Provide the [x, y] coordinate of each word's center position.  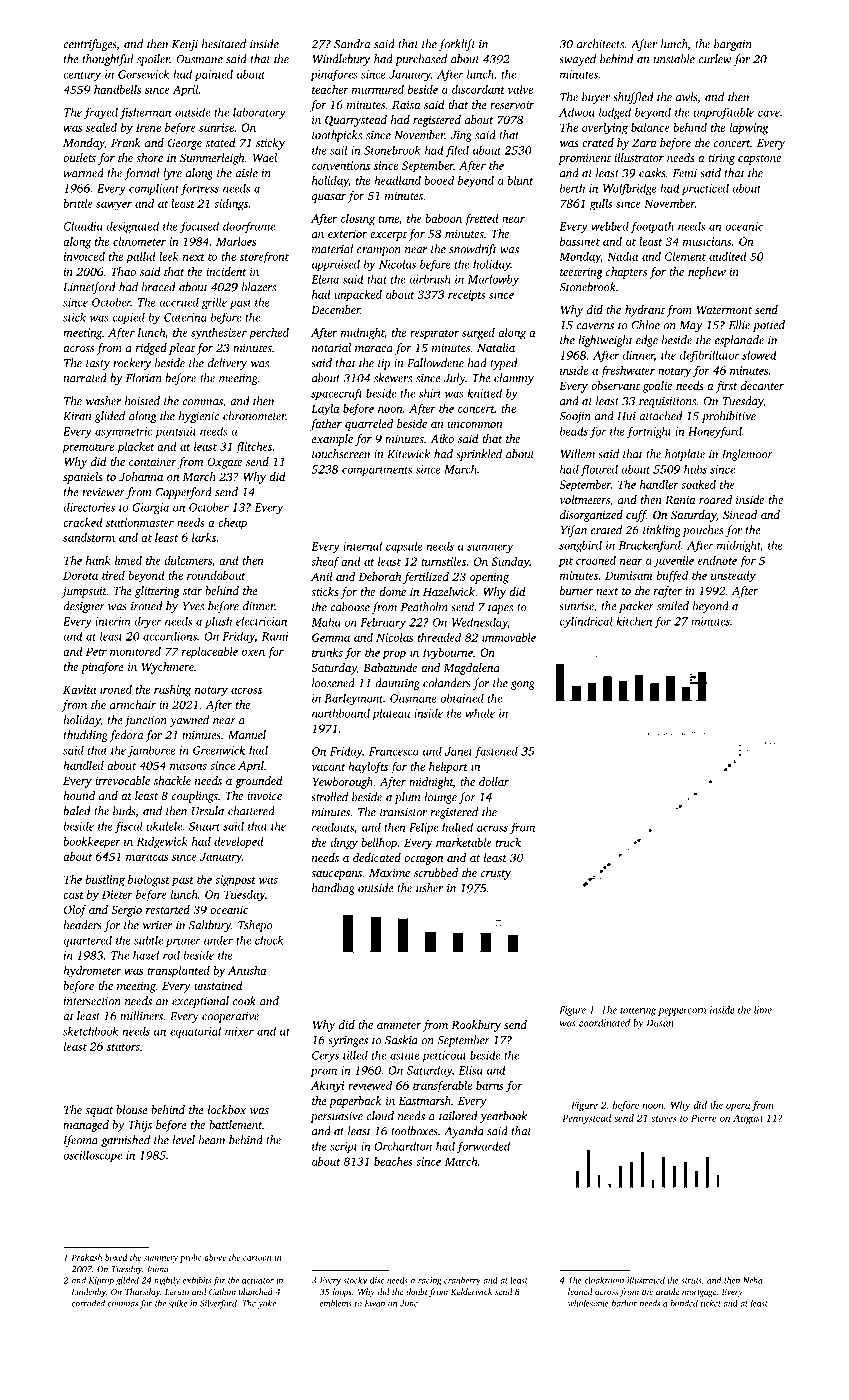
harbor [624, 1303]
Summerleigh [212, 159]
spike [178, 1304]
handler [659, 484]
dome [392, 591]
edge [647, 341]
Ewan [374, 1303]
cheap [232, 524]
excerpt [388, 236]
